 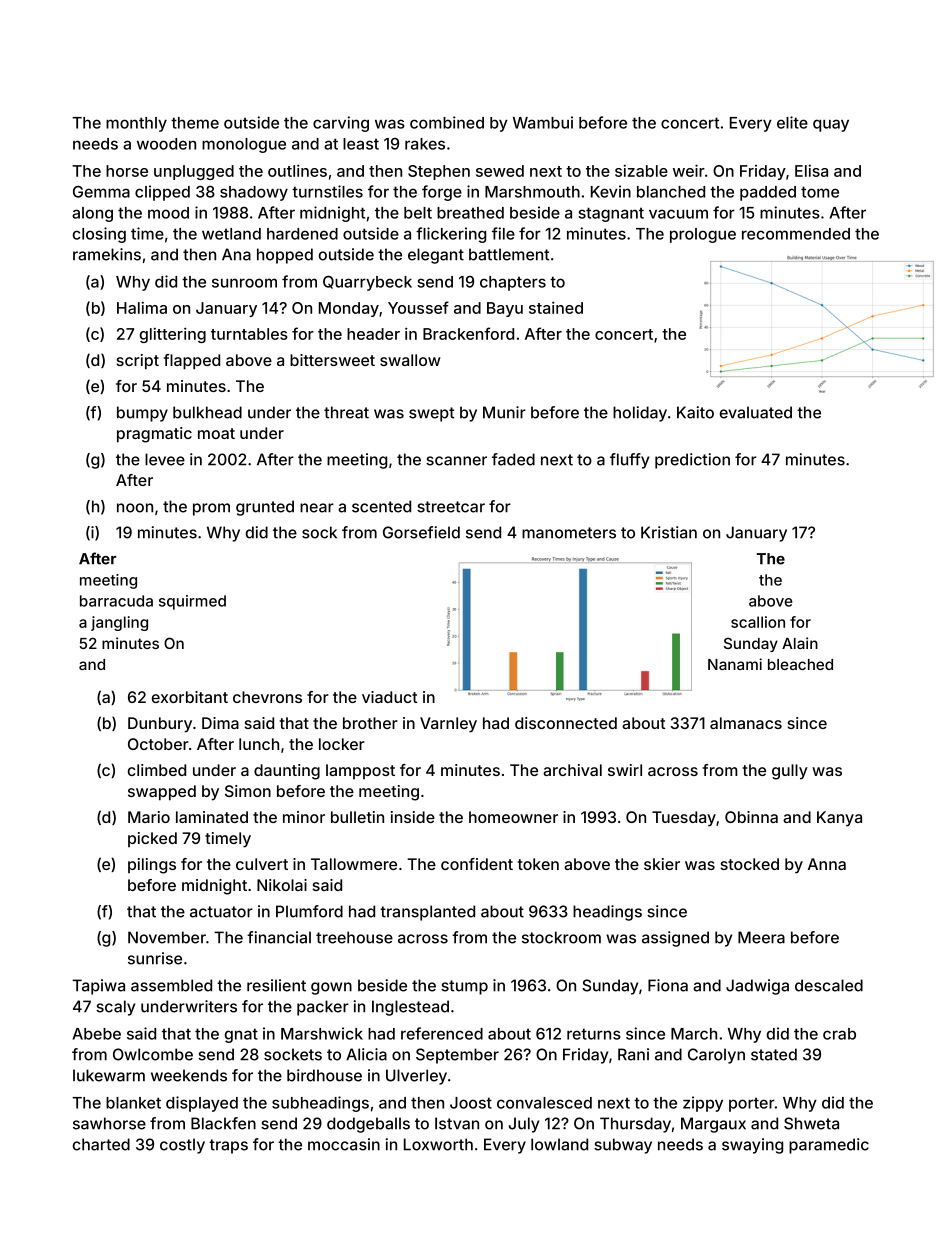 What do you see at coordinates (758, 622) in the document?
I see `scallion` at bounding box center [758, 622].
